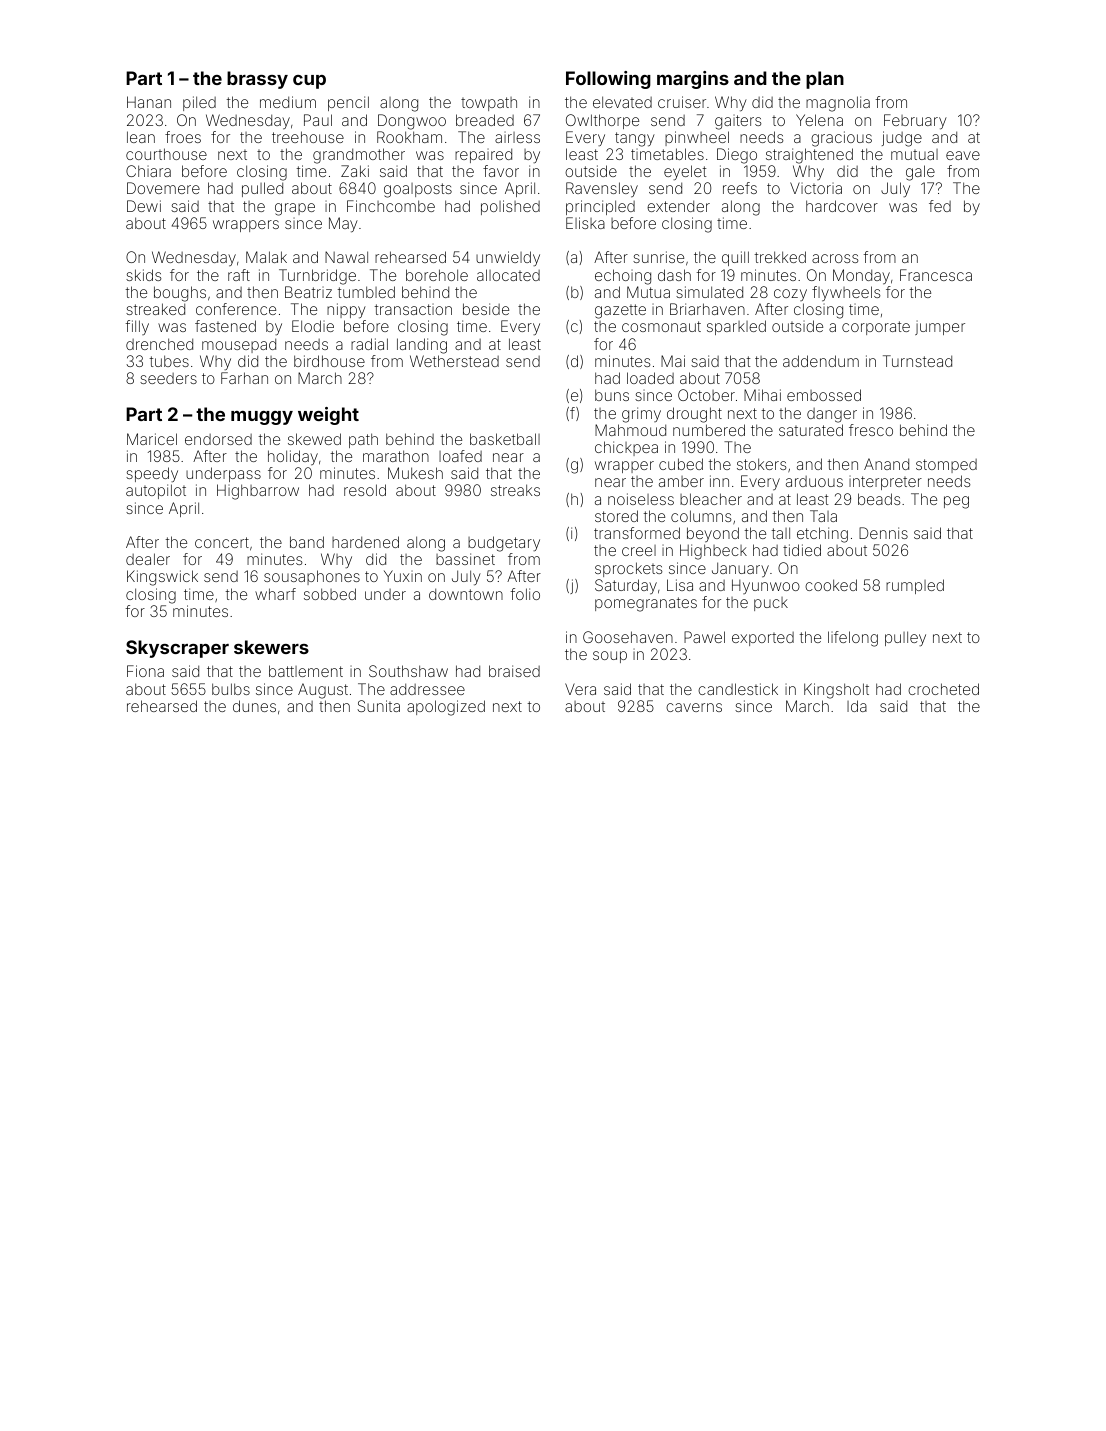  What do you see at coordinates (254, 706) in the screenshot?
I see `dunes` at bounding box center [254, 706].
